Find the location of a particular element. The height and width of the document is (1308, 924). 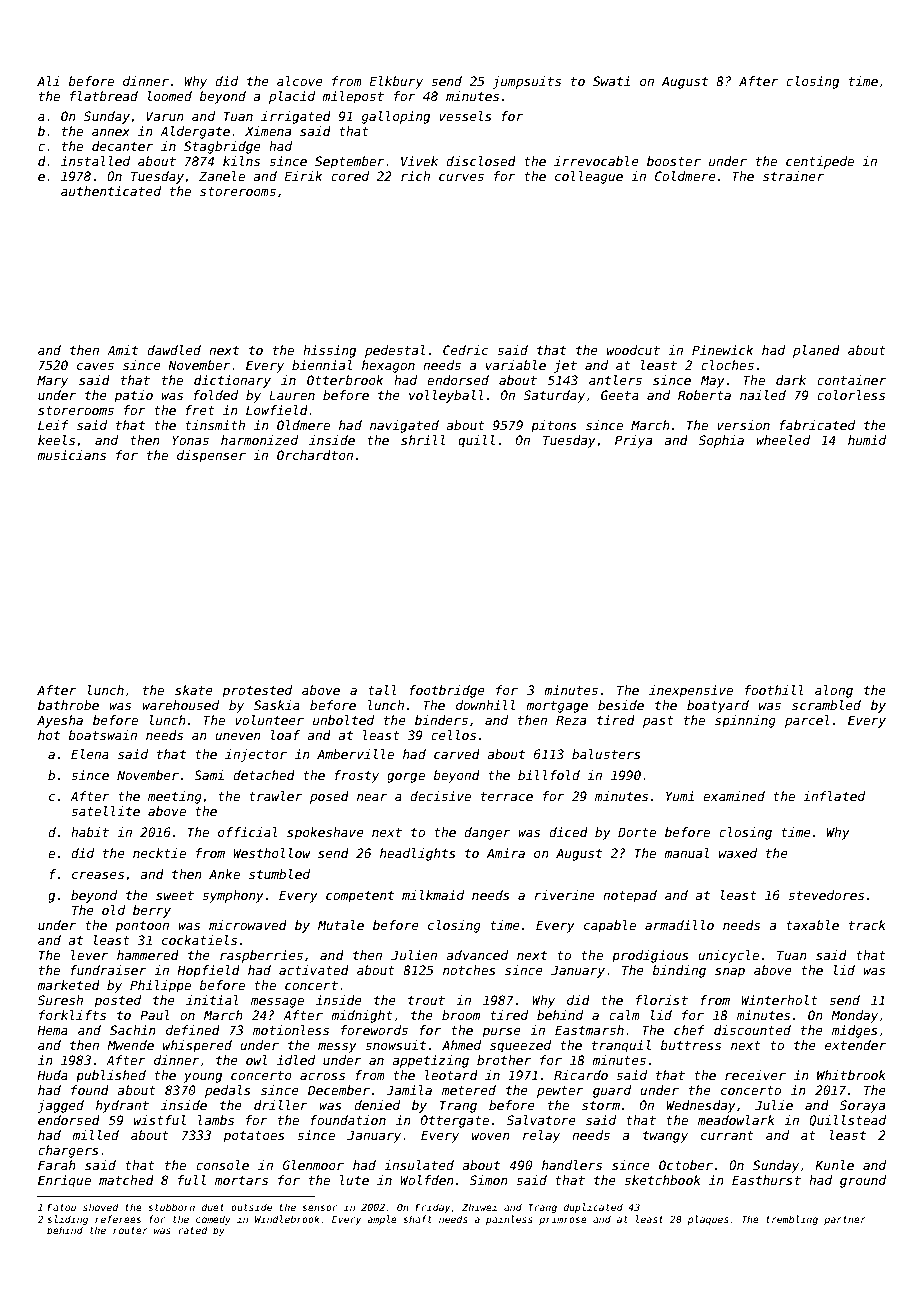

hydrant is located at coordinates (122, 1106).
